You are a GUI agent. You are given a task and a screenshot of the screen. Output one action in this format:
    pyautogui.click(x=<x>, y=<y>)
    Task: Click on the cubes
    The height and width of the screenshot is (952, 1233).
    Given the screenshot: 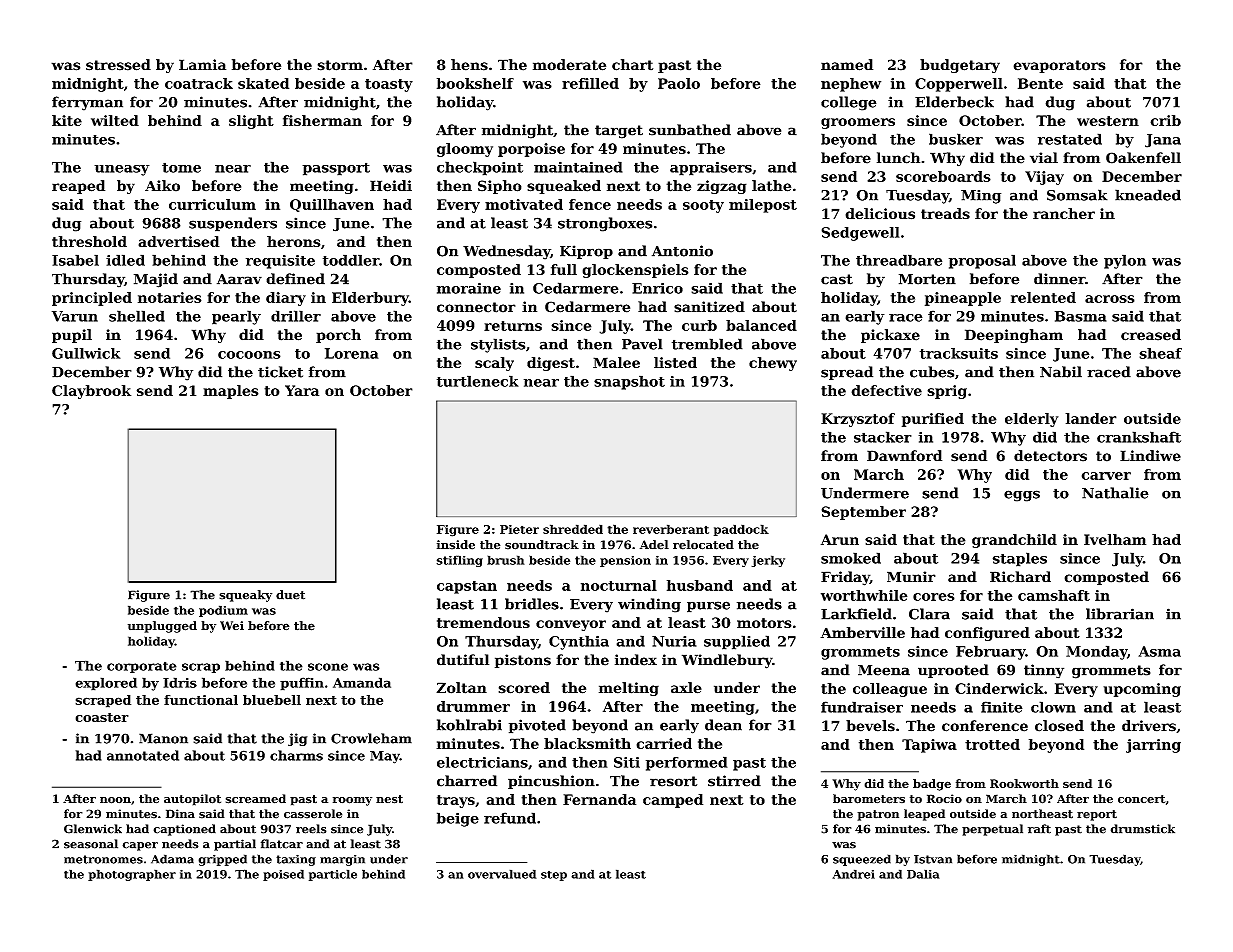 What is the action you would take?
    pyautogui.click(x=932, y=372)
